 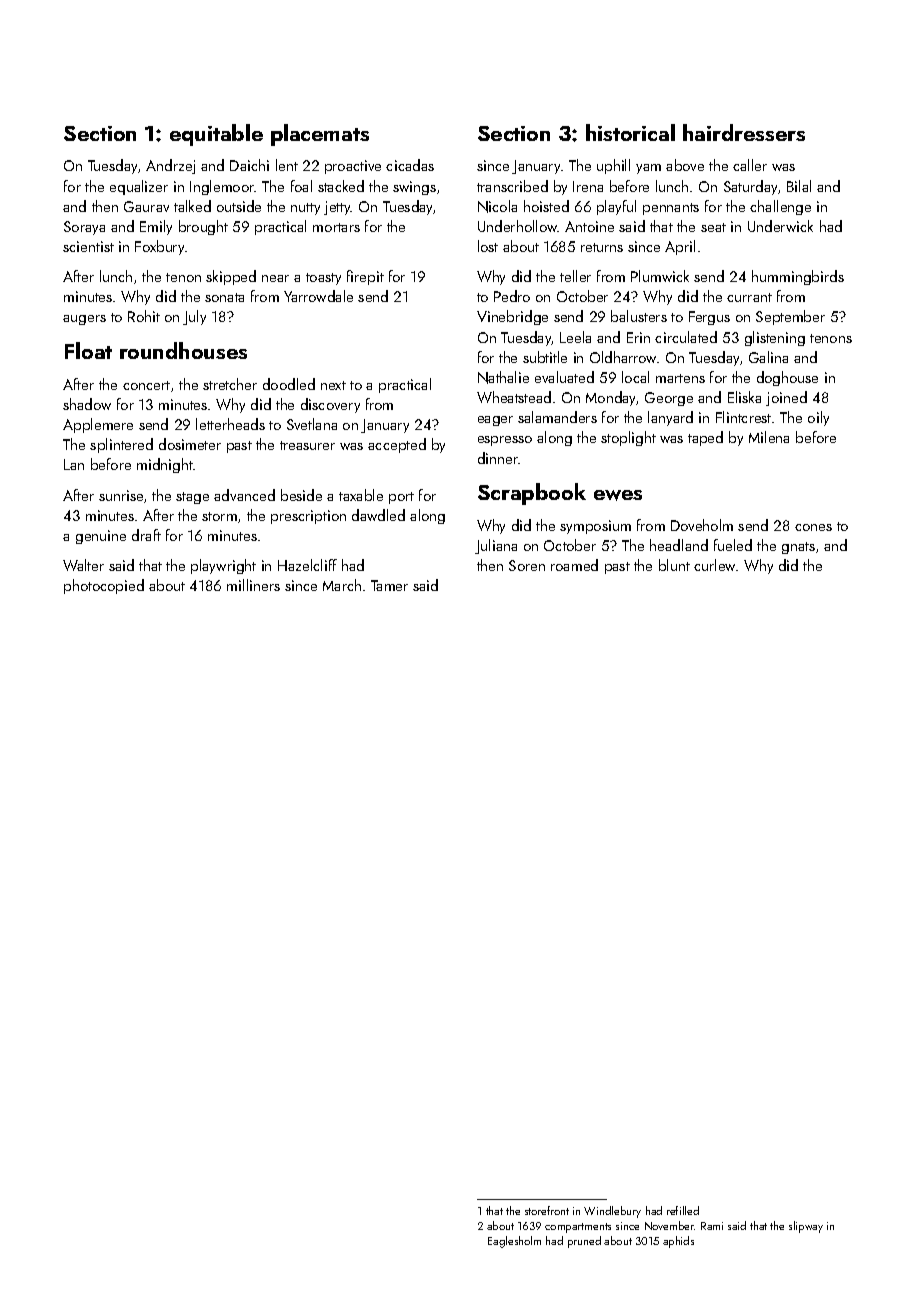 What do you see at coordinates (203, 227) in the page?
I see `brought` at bounding box center [203, 227].
